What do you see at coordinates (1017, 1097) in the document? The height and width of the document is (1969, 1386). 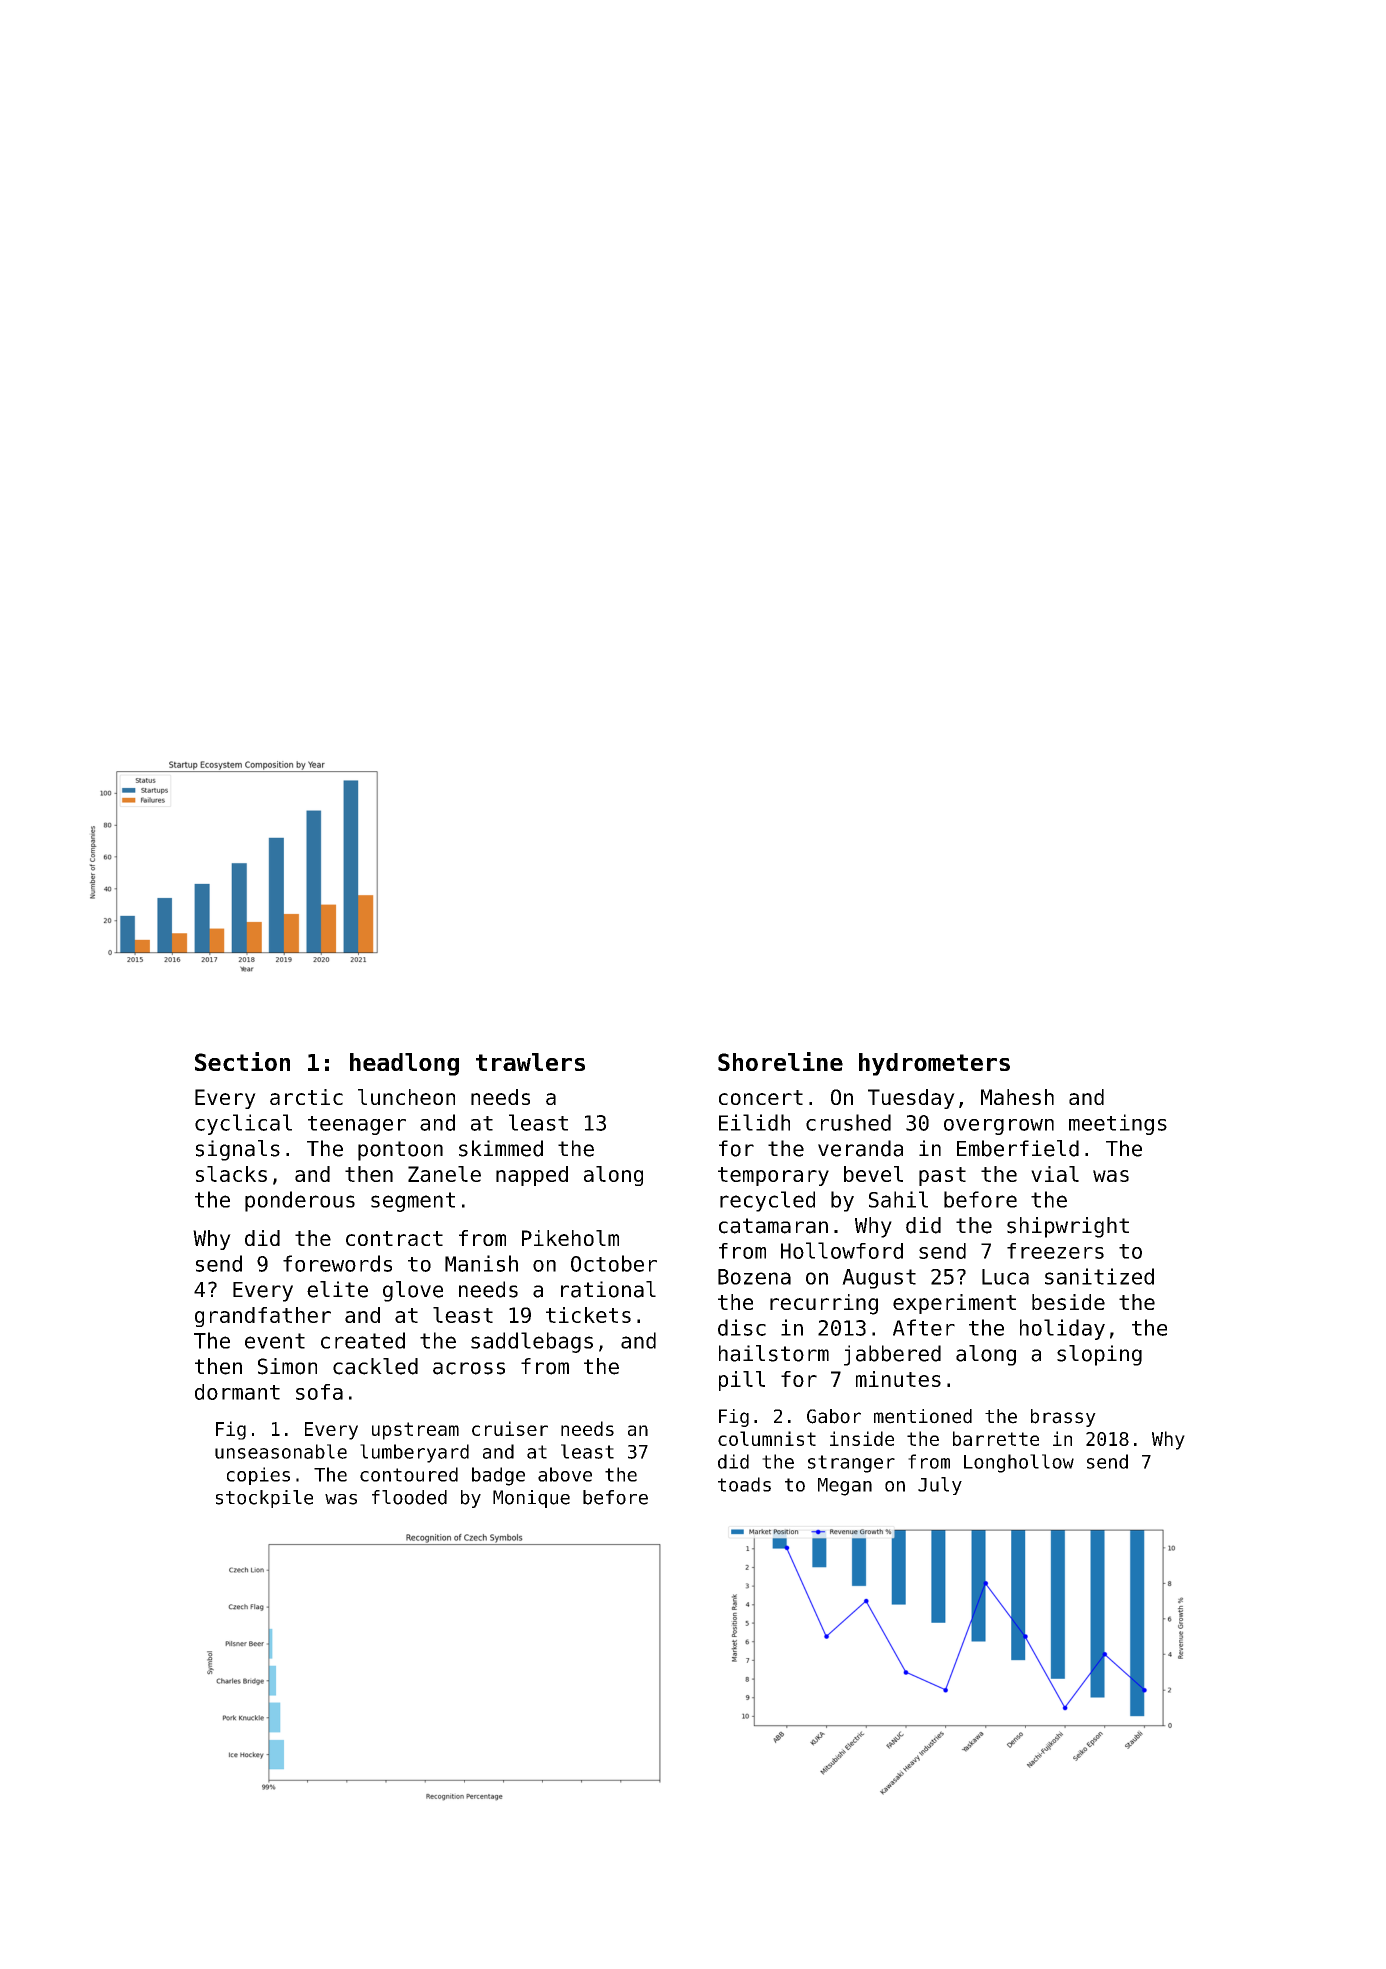 I see `Mahesh` at bounding box center [1017, 1097].
